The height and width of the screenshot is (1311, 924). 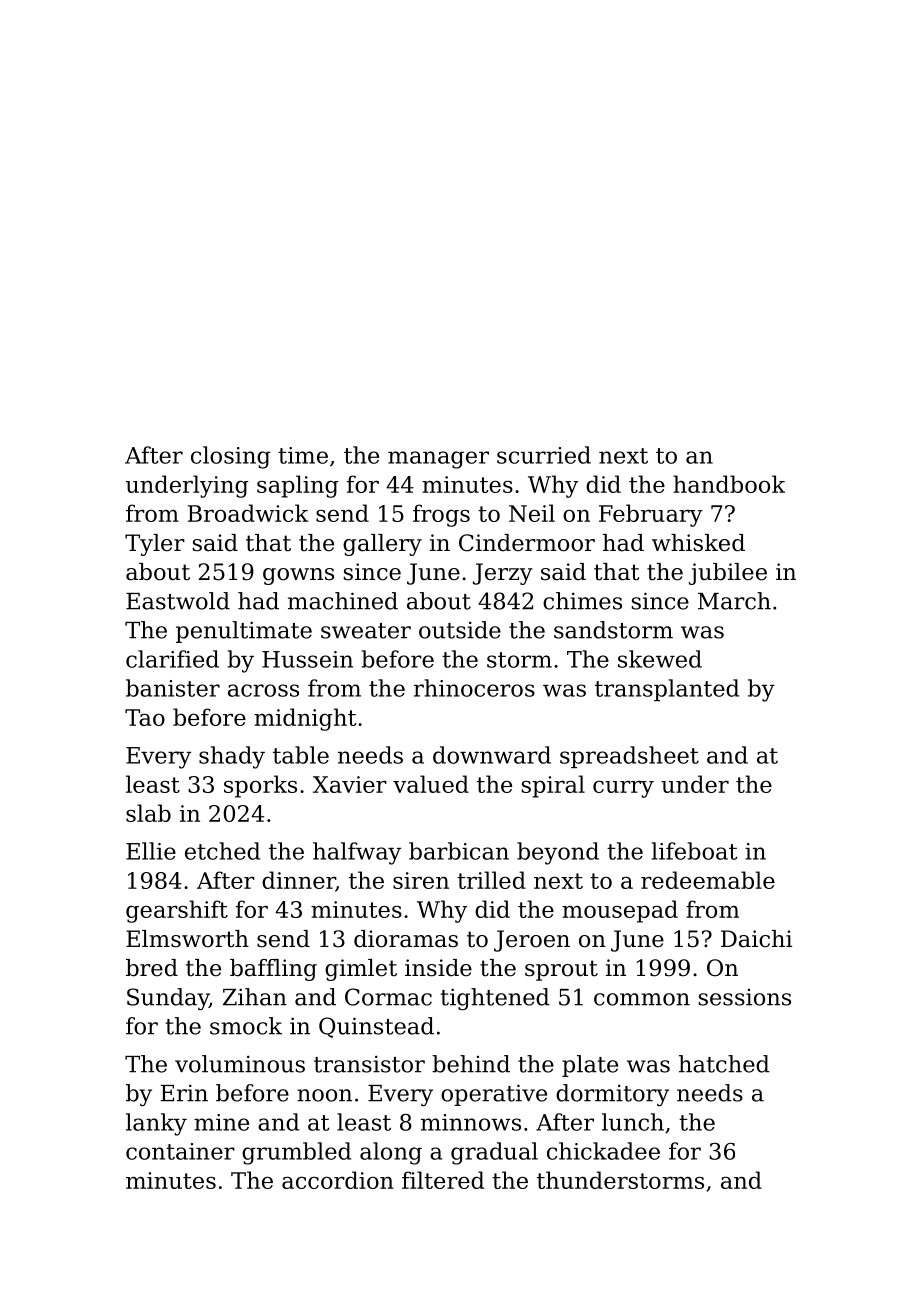 I want to click on Broadwick, so click(x=248, y=513).
